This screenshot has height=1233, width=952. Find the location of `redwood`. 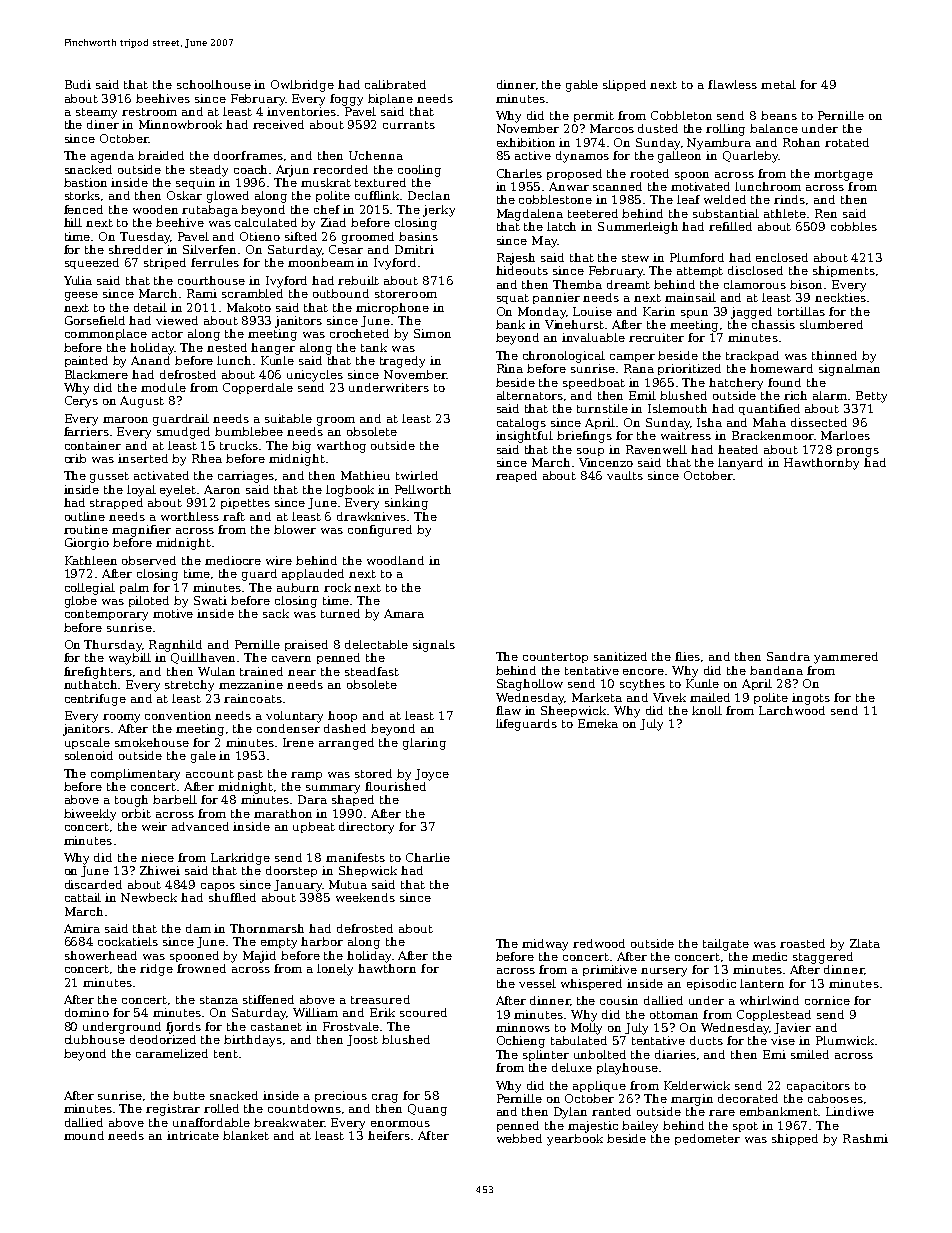

redwood is located at coordinates (599, 943).
